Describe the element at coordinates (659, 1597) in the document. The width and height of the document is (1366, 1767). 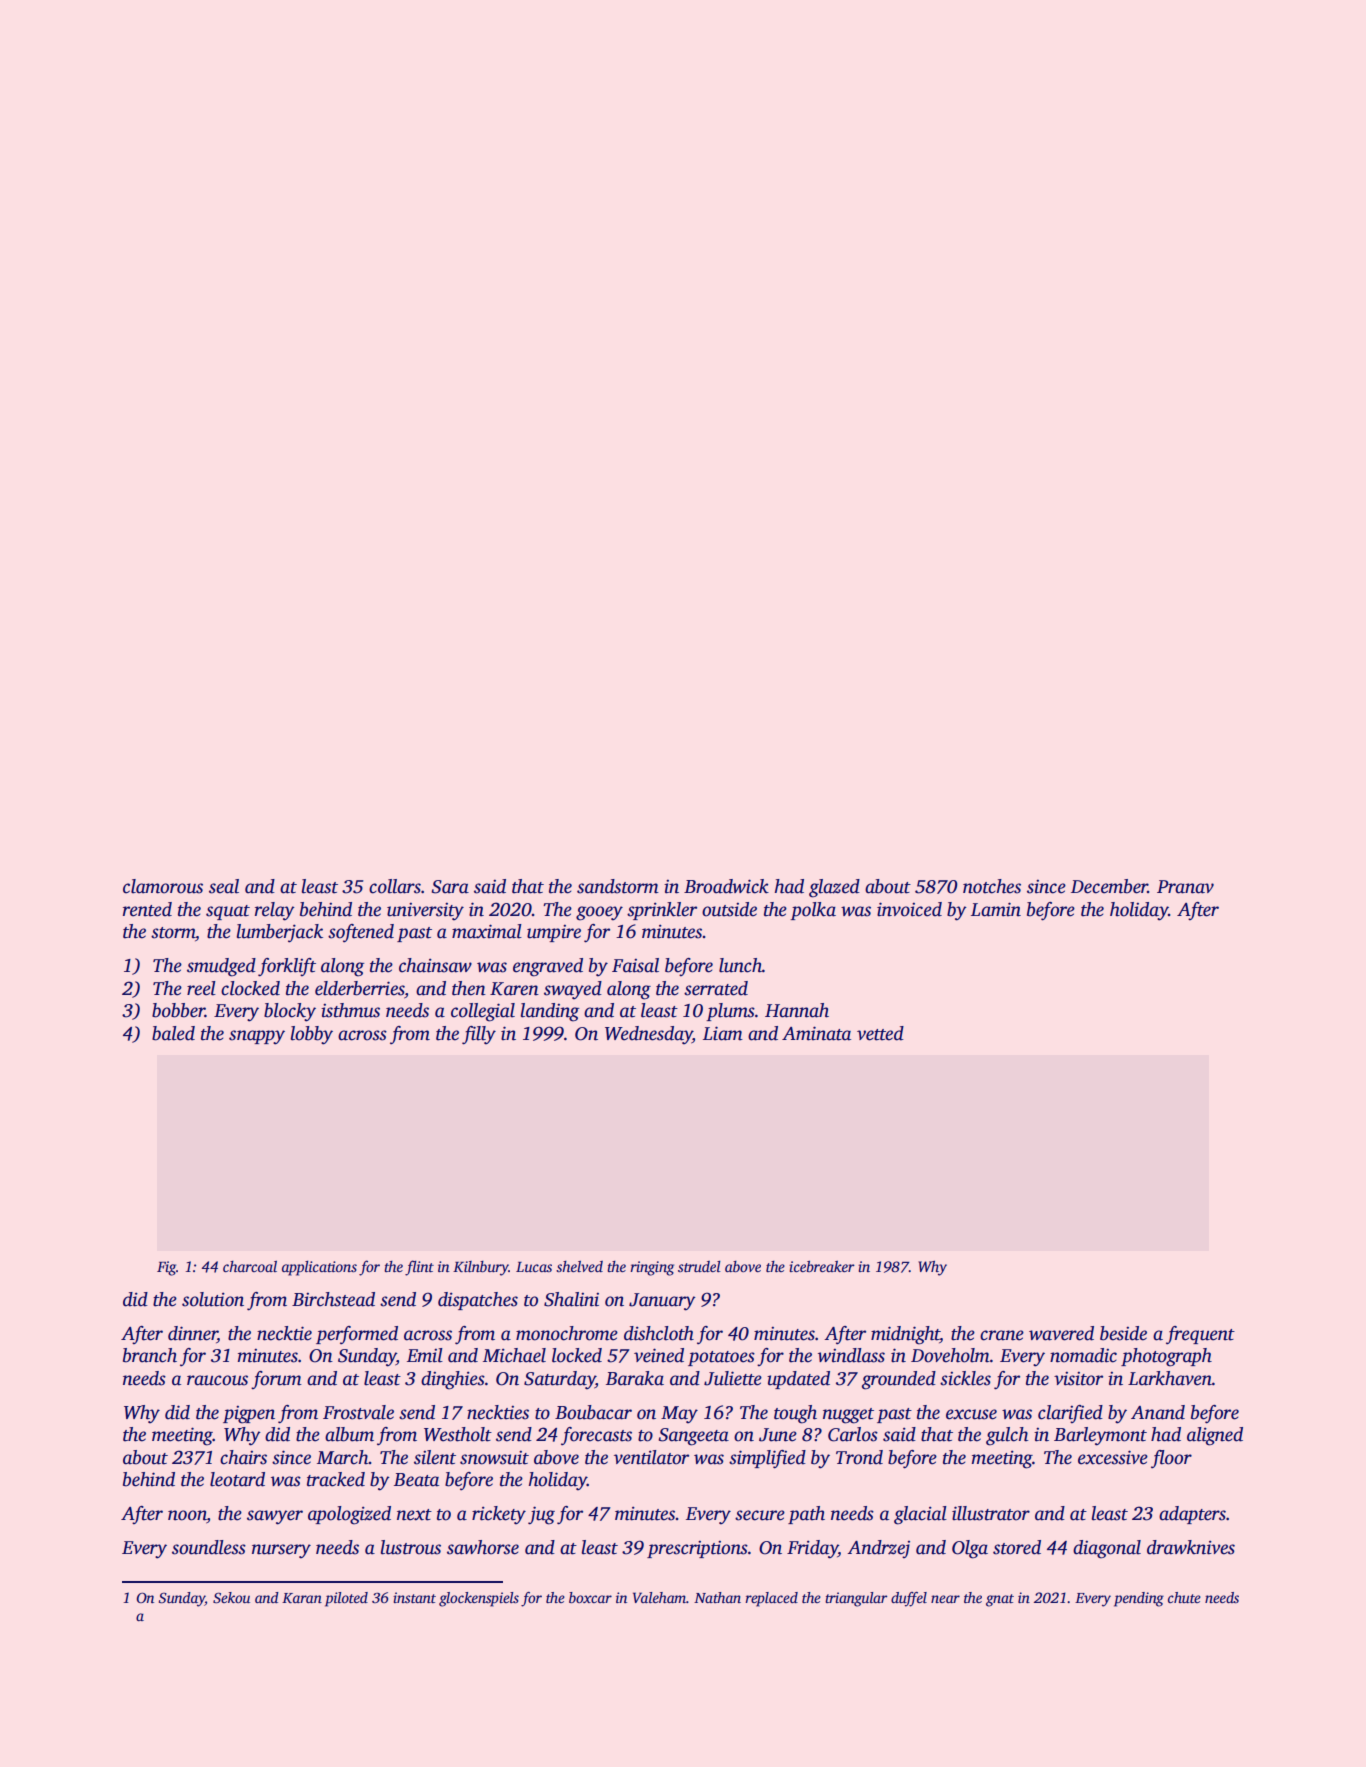
I see `Valeham` at that location.
